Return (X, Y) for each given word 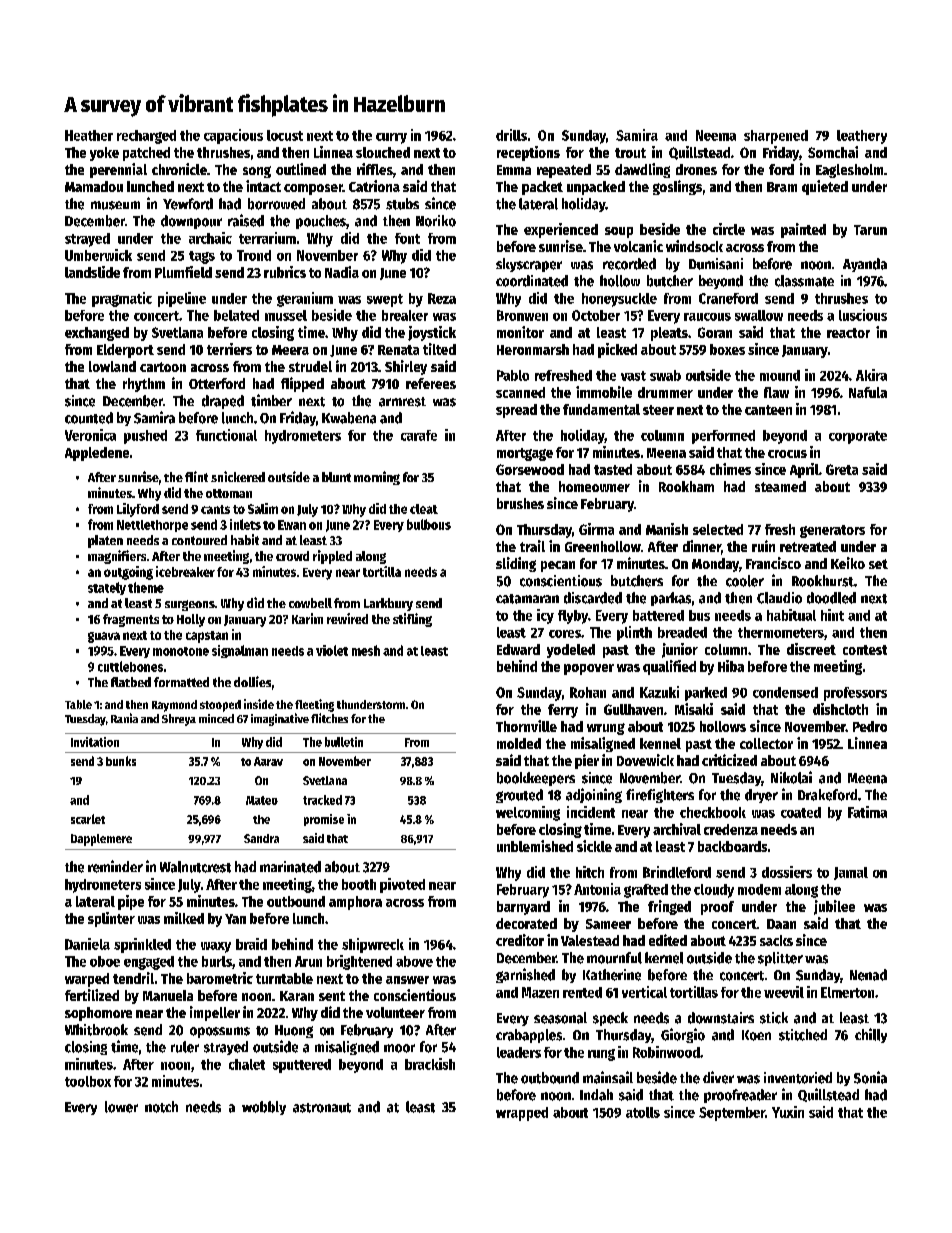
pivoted (402, 885)
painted (803, 230)
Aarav (268, 761)
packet (542, 188)
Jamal (851, 873)
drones (696, 169)
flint (196, 476)
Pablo (513, 375)
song (257, 172)
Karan (297, 996)
